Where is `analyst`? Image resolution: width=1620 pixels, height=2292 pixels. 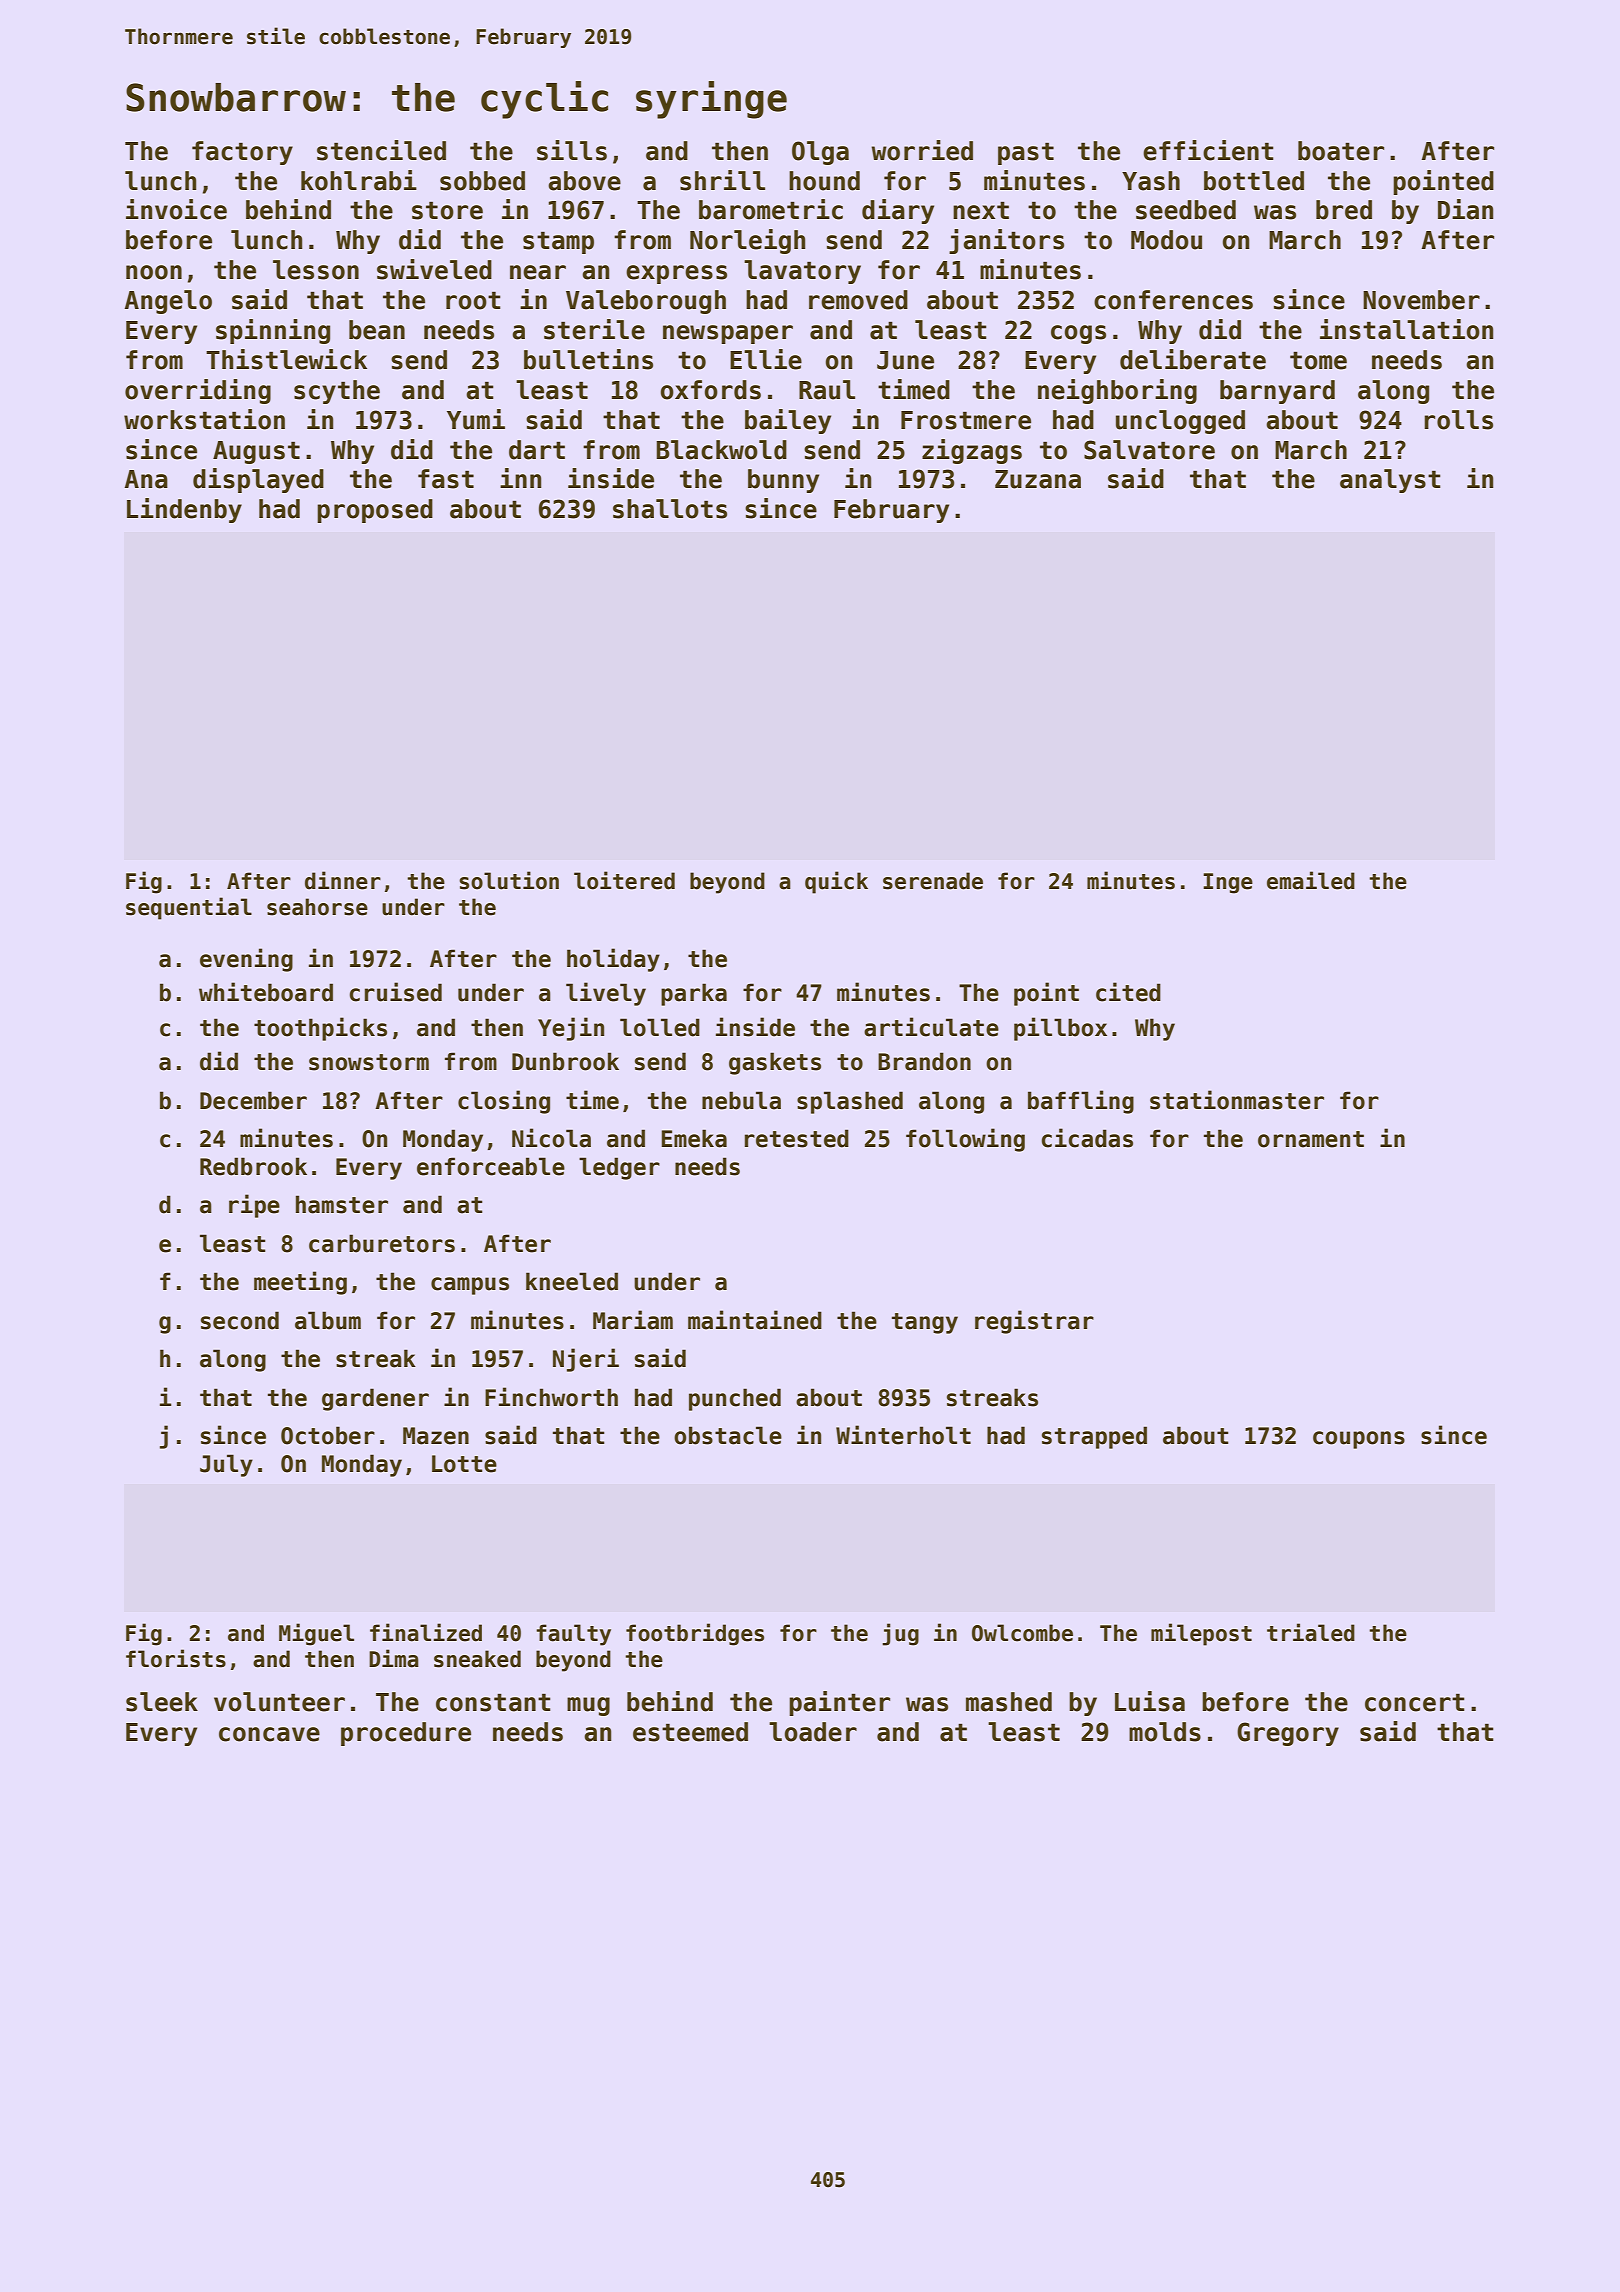 analyst is located at coordinates (1390, 481).
